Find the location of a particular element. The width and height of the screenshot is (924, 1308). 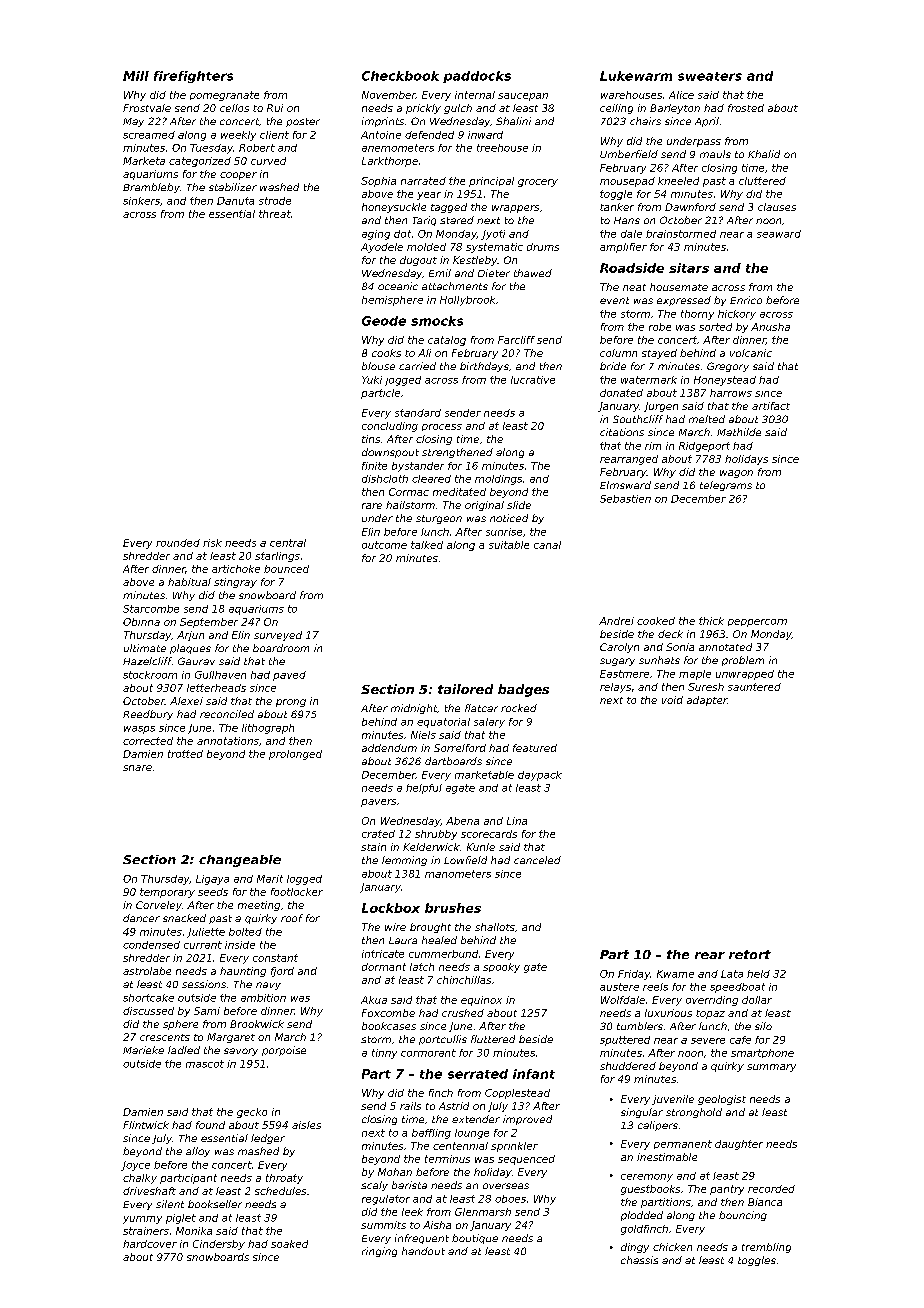

midnight is located at coordinates (414, 709).
